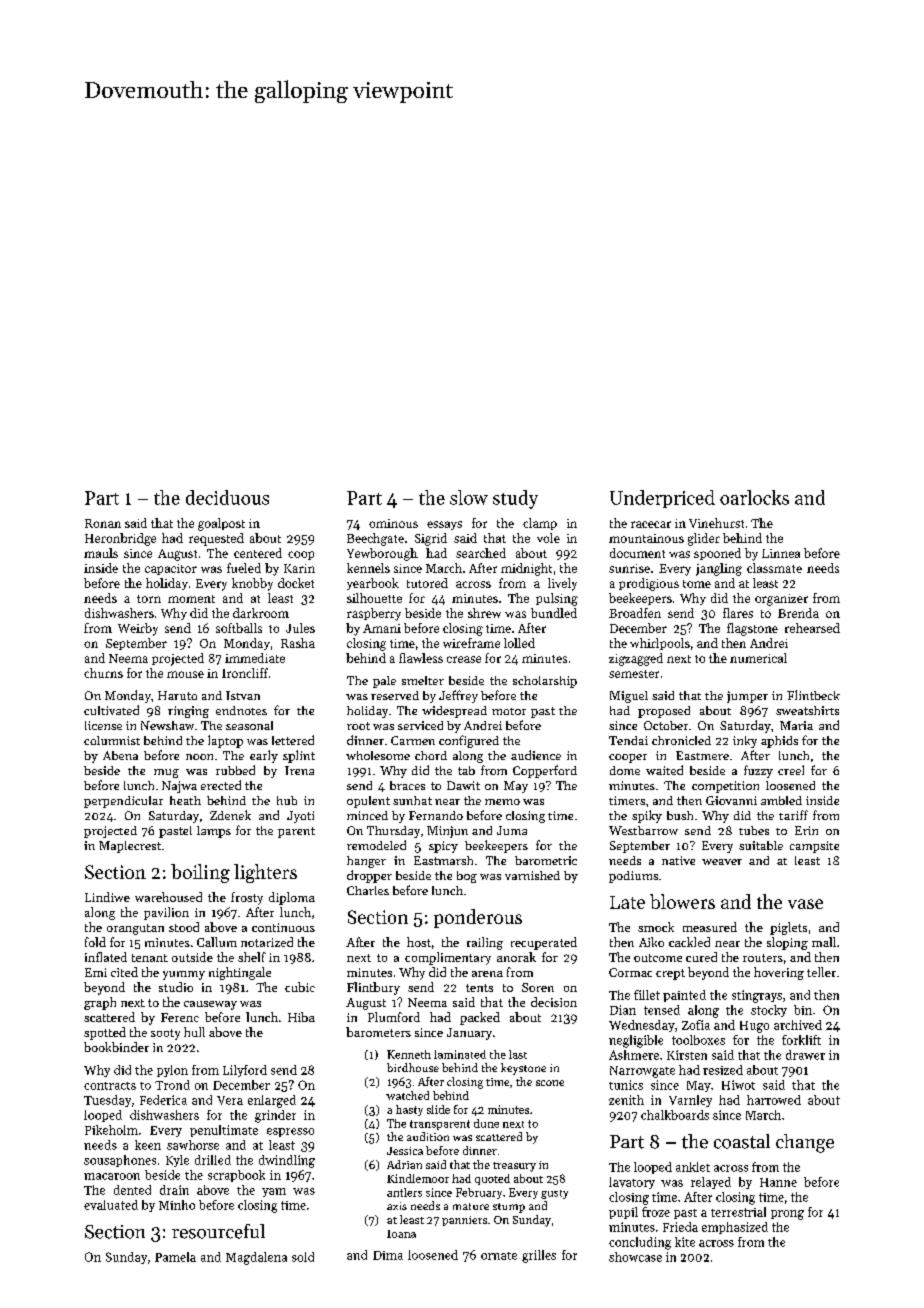  Describe the element at coordinates (373, 988) in the screenshot. I see `Flintbury` at that location.
